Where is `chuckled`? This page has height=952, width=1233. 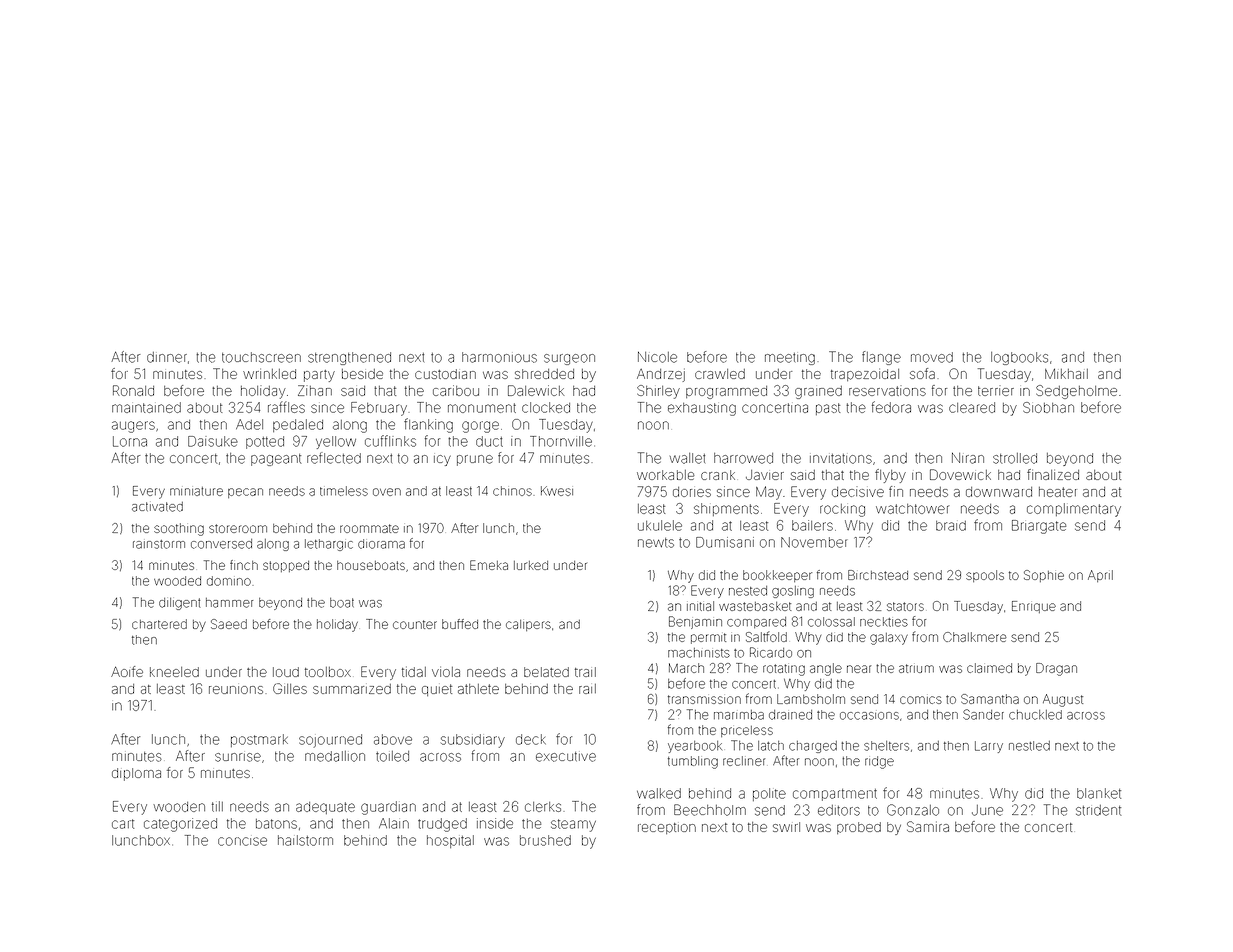 chuckled is located at coordinates (1035, 715).
